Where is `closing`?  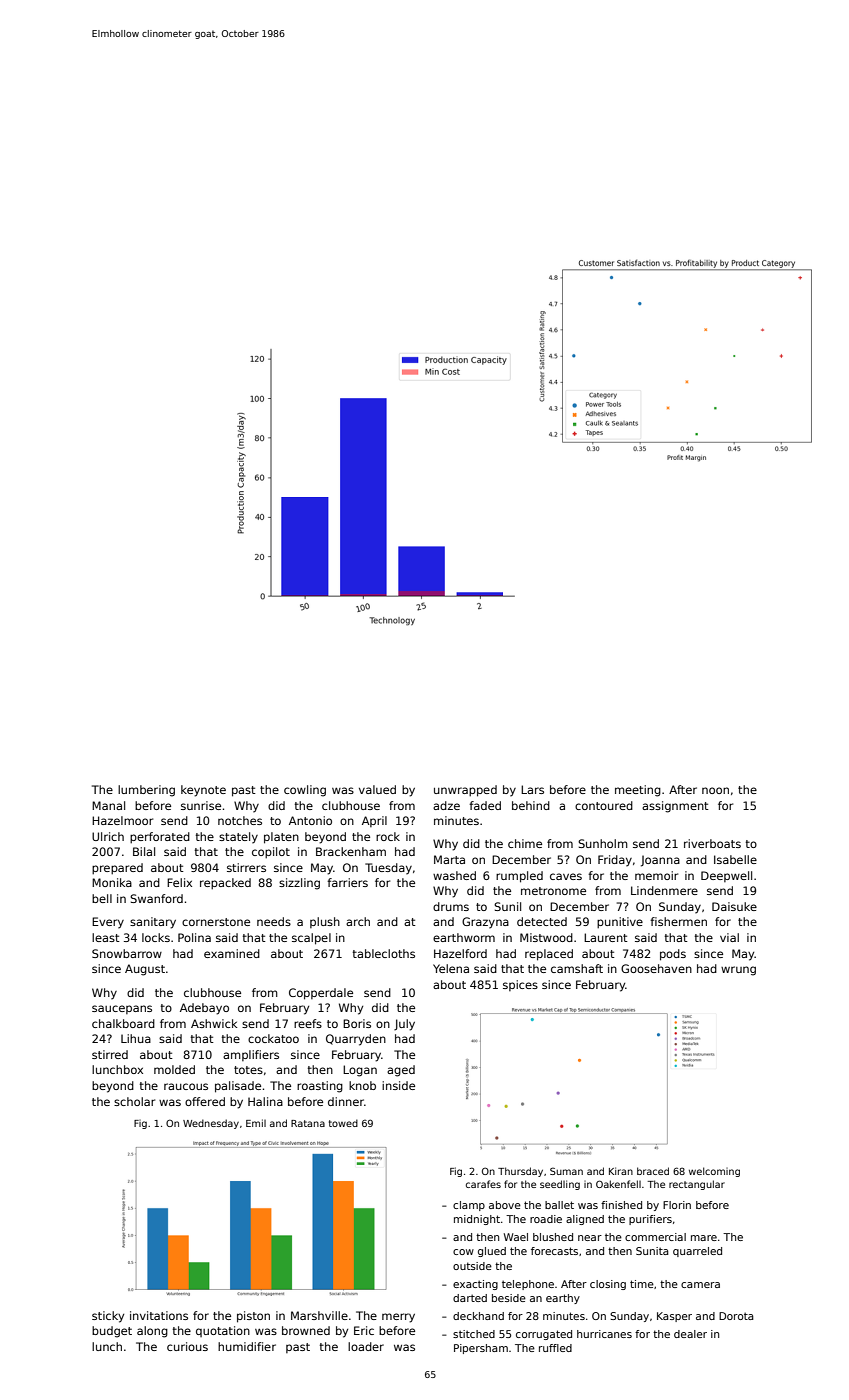 closing is located at coordinates (608, 1285).
